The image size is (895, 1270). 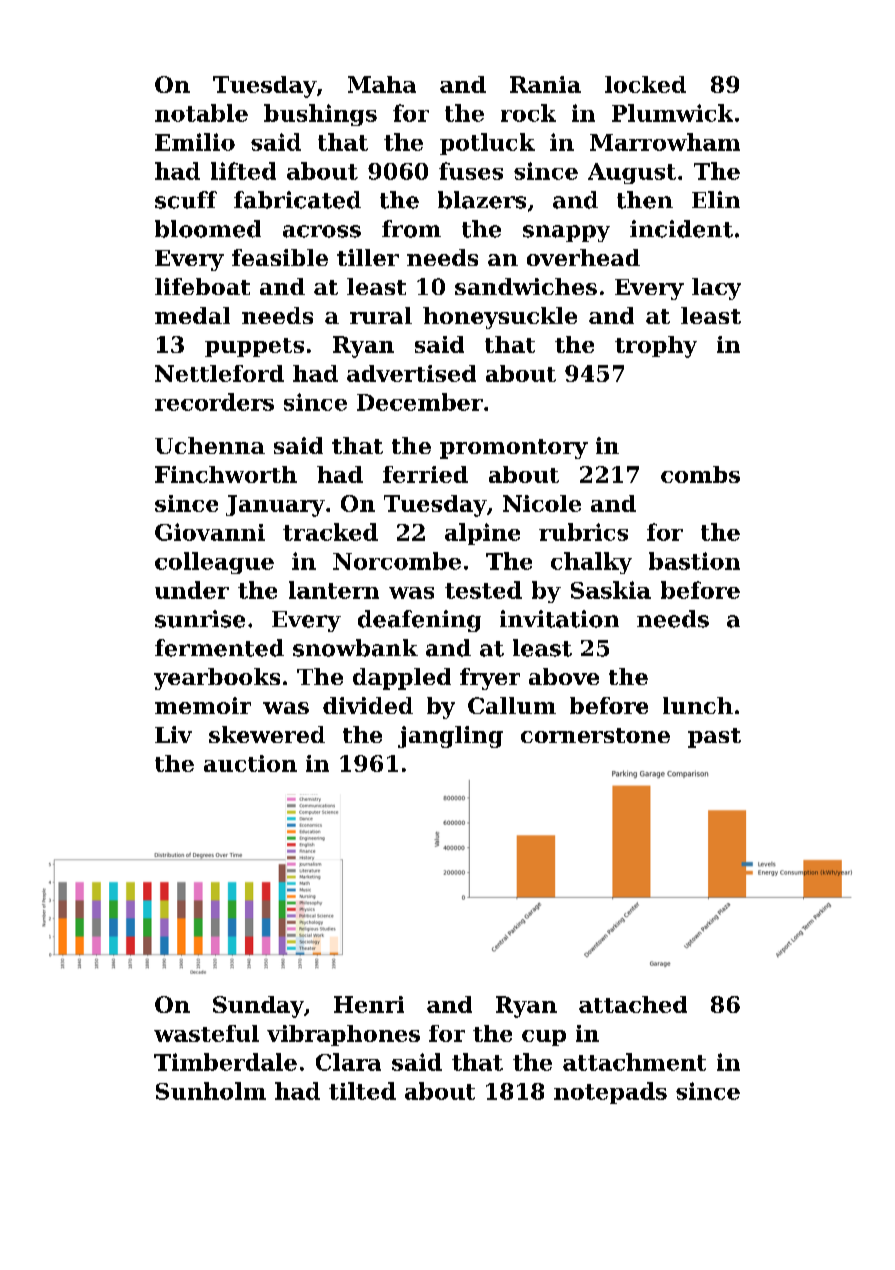 I want to click on trophy, so click(x=656, y=347).
